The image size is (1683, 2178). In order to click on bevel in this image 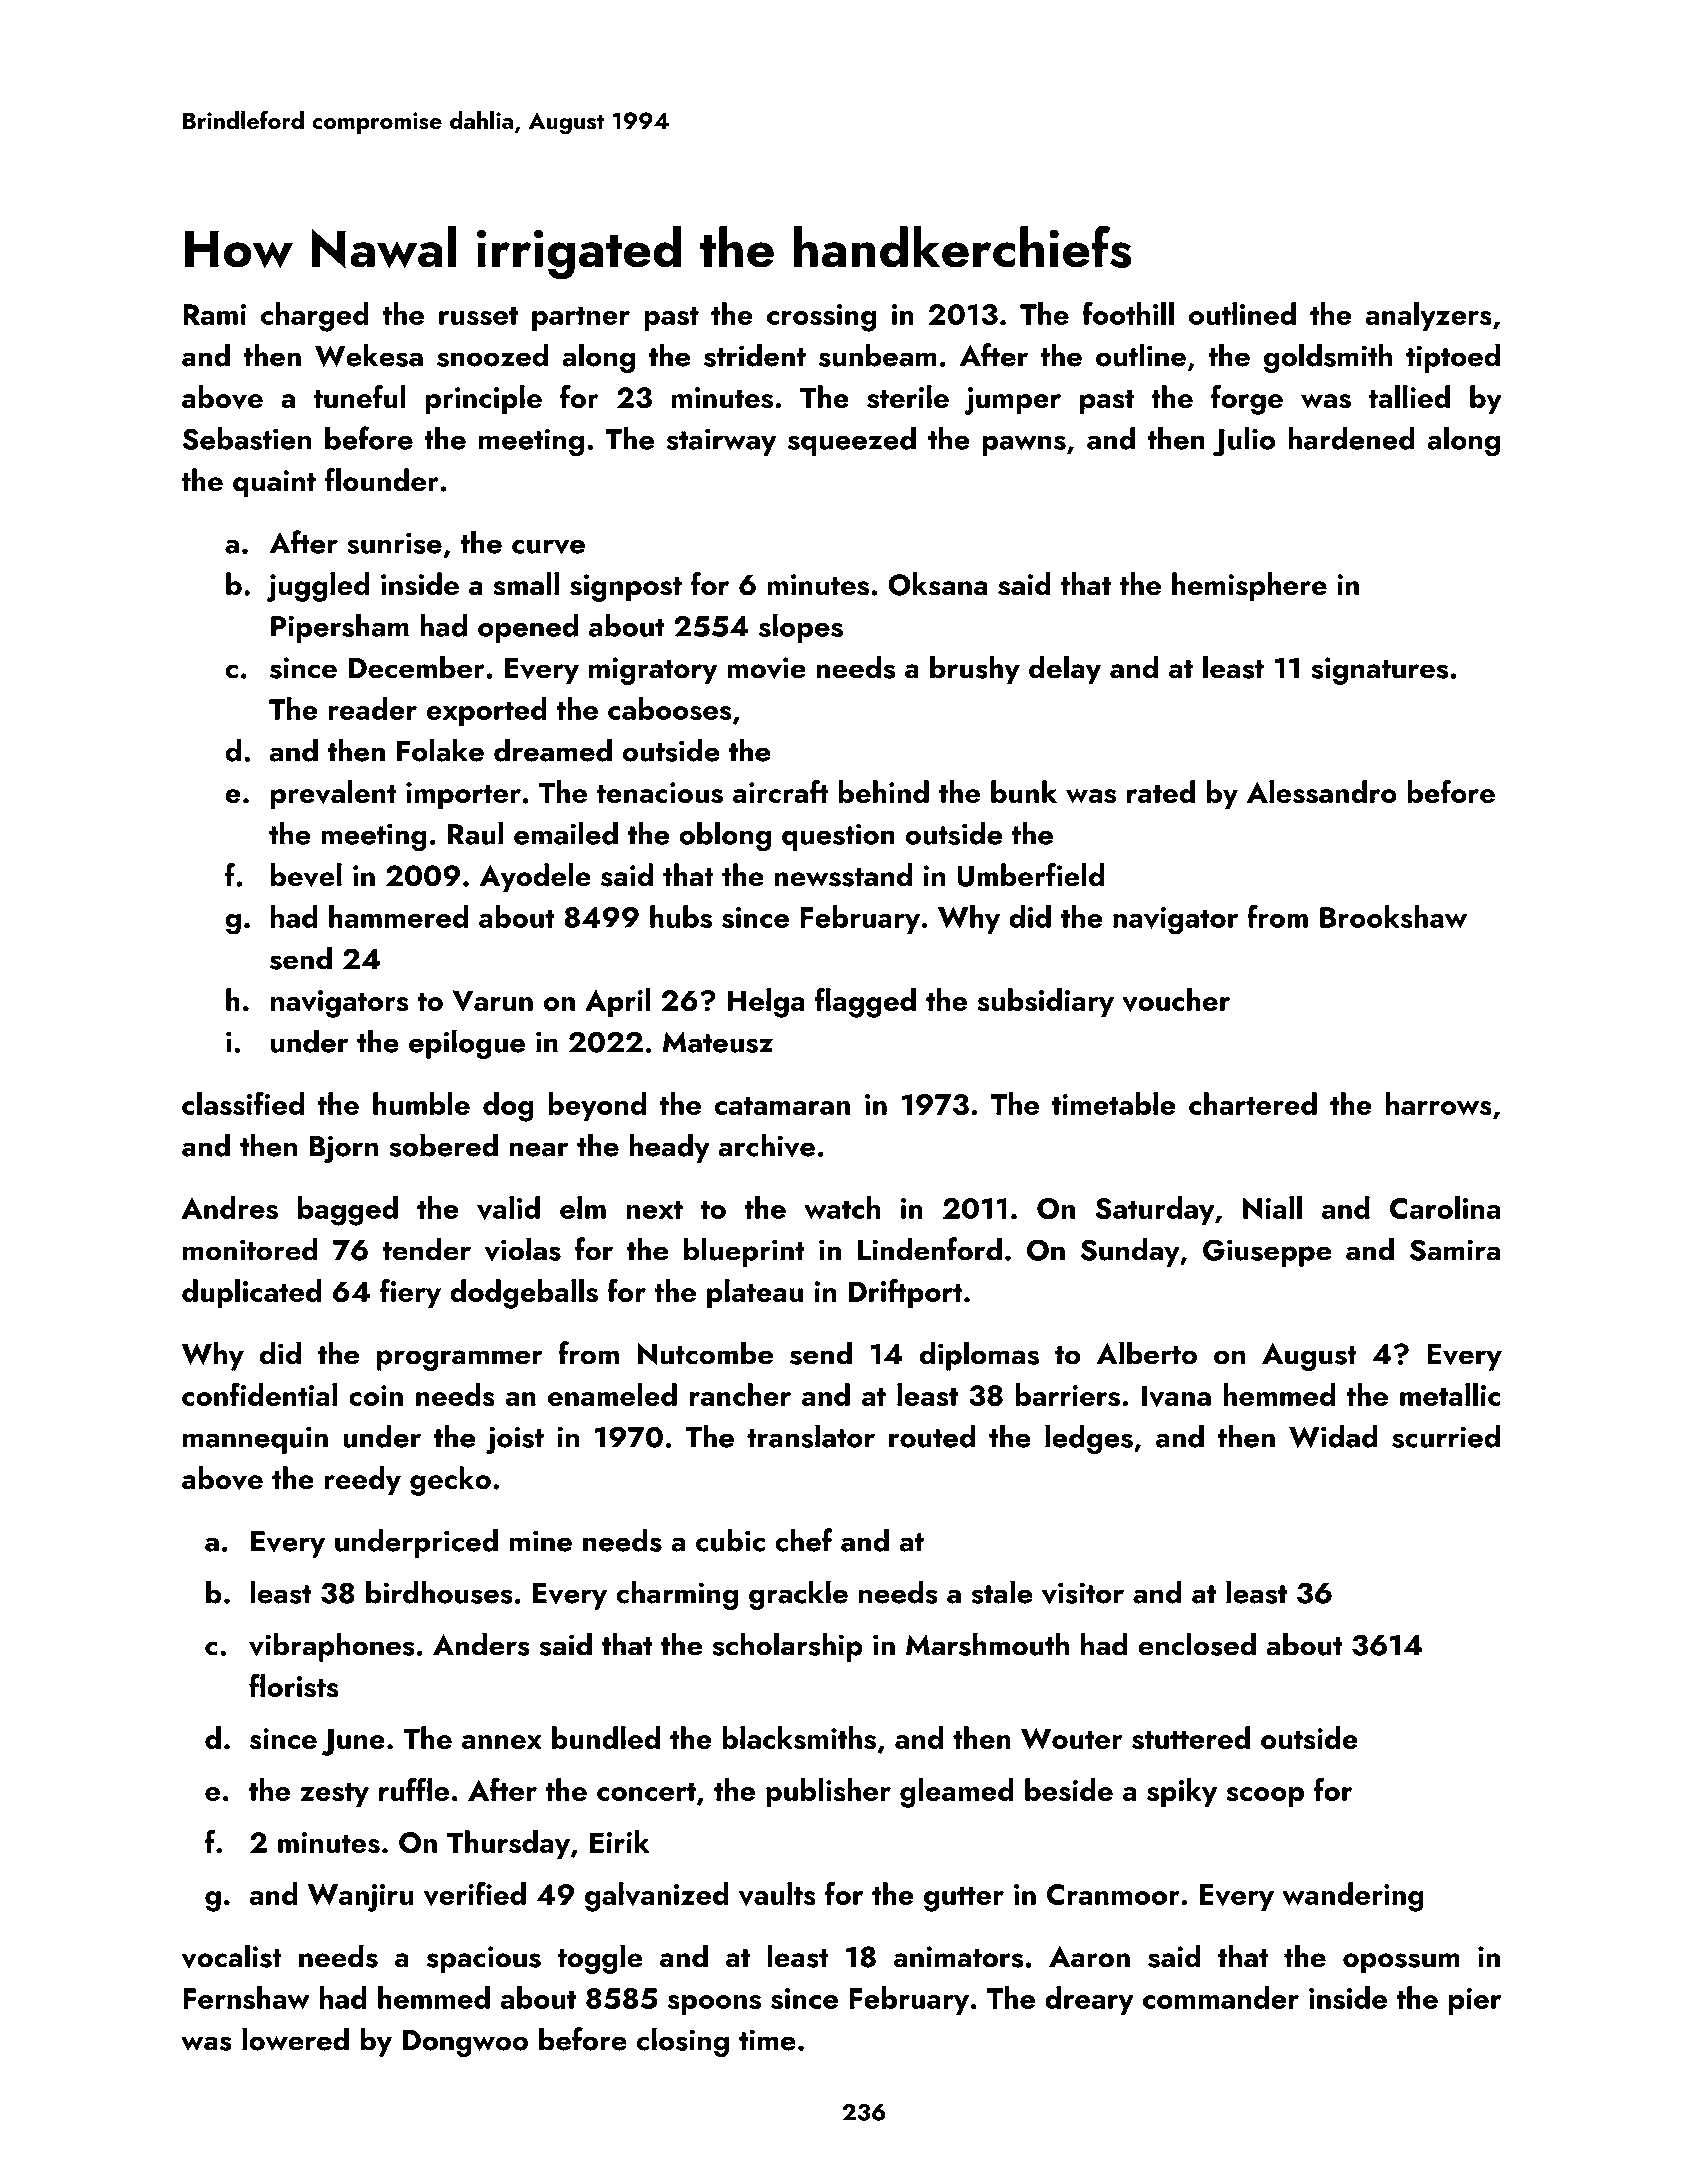, I will do `click(306, 875)`.
